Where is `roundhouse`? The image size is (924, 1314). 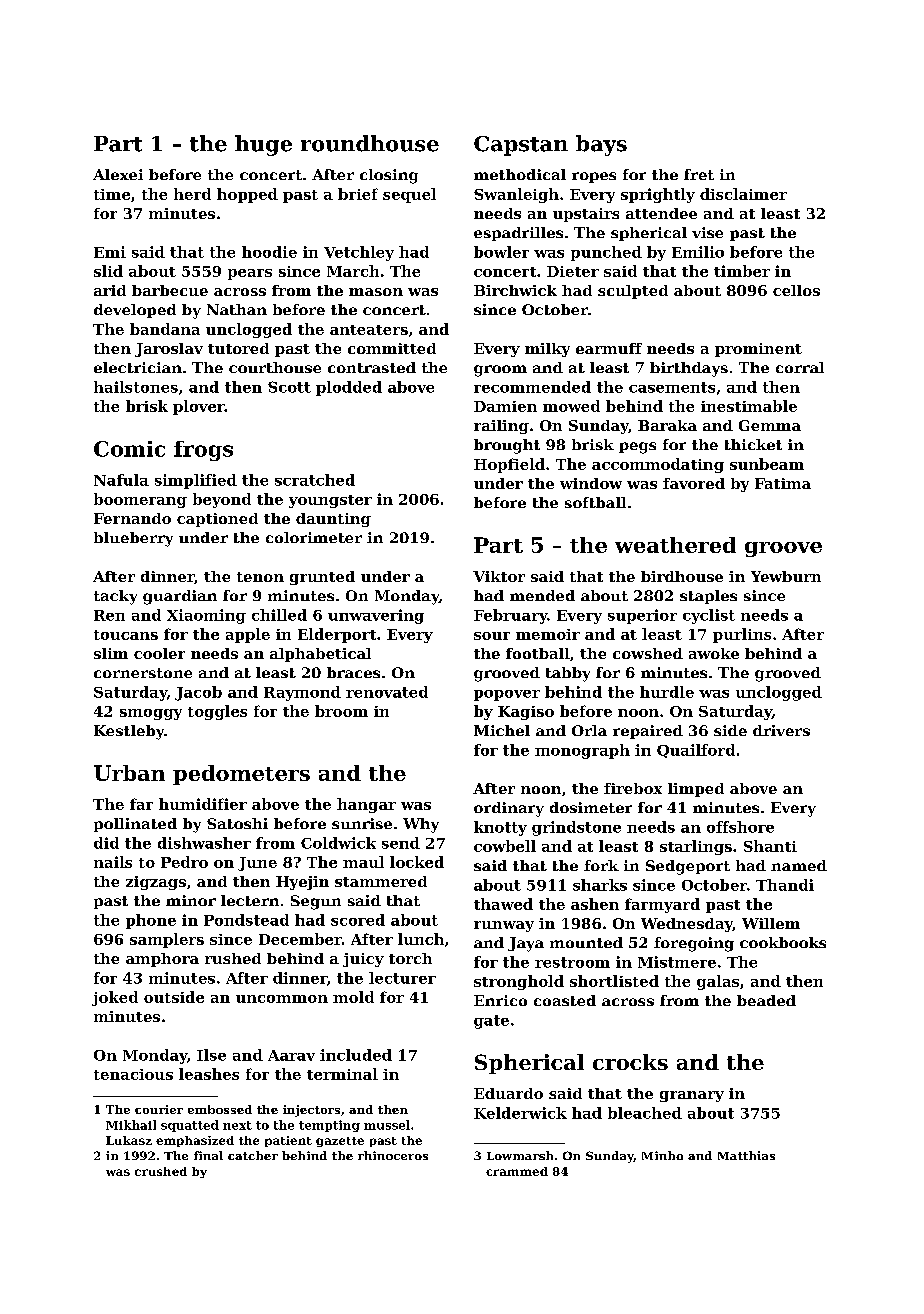 roundhouse is located at coordinates (370, 143).
